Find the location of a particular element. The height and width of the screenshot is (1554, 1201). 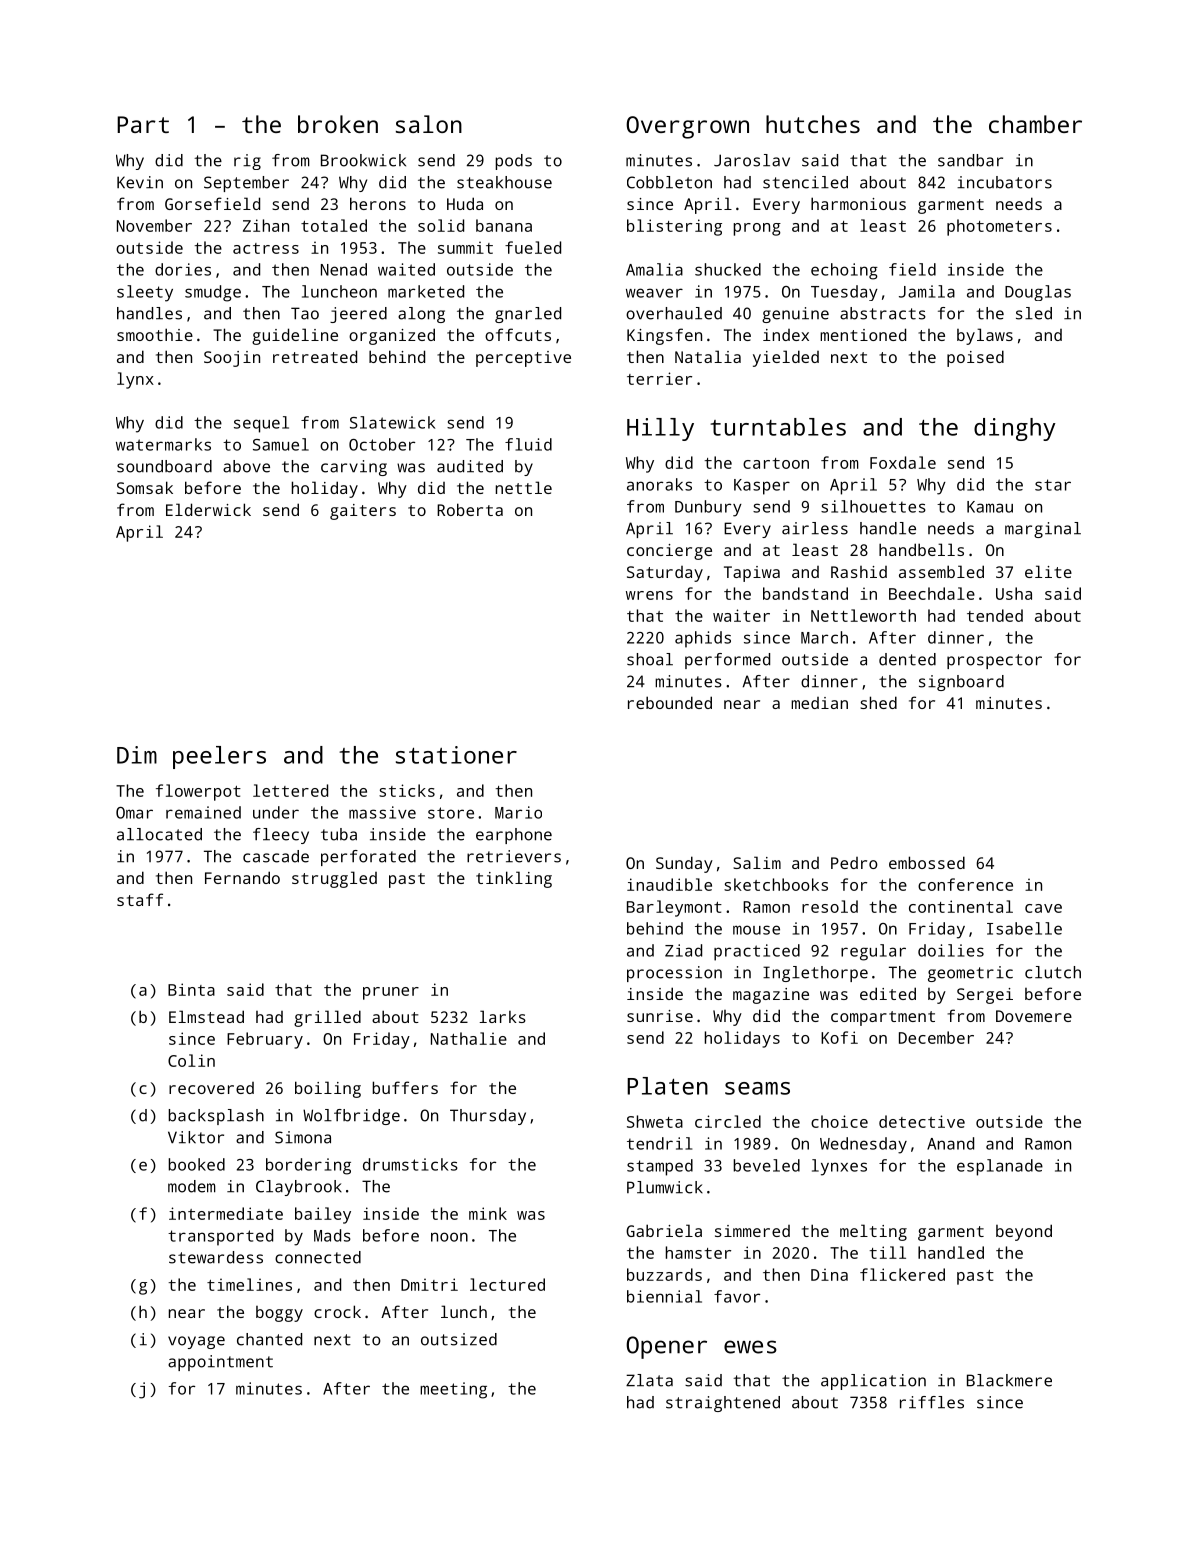

Kevin is located at coordinates (140, 182).
